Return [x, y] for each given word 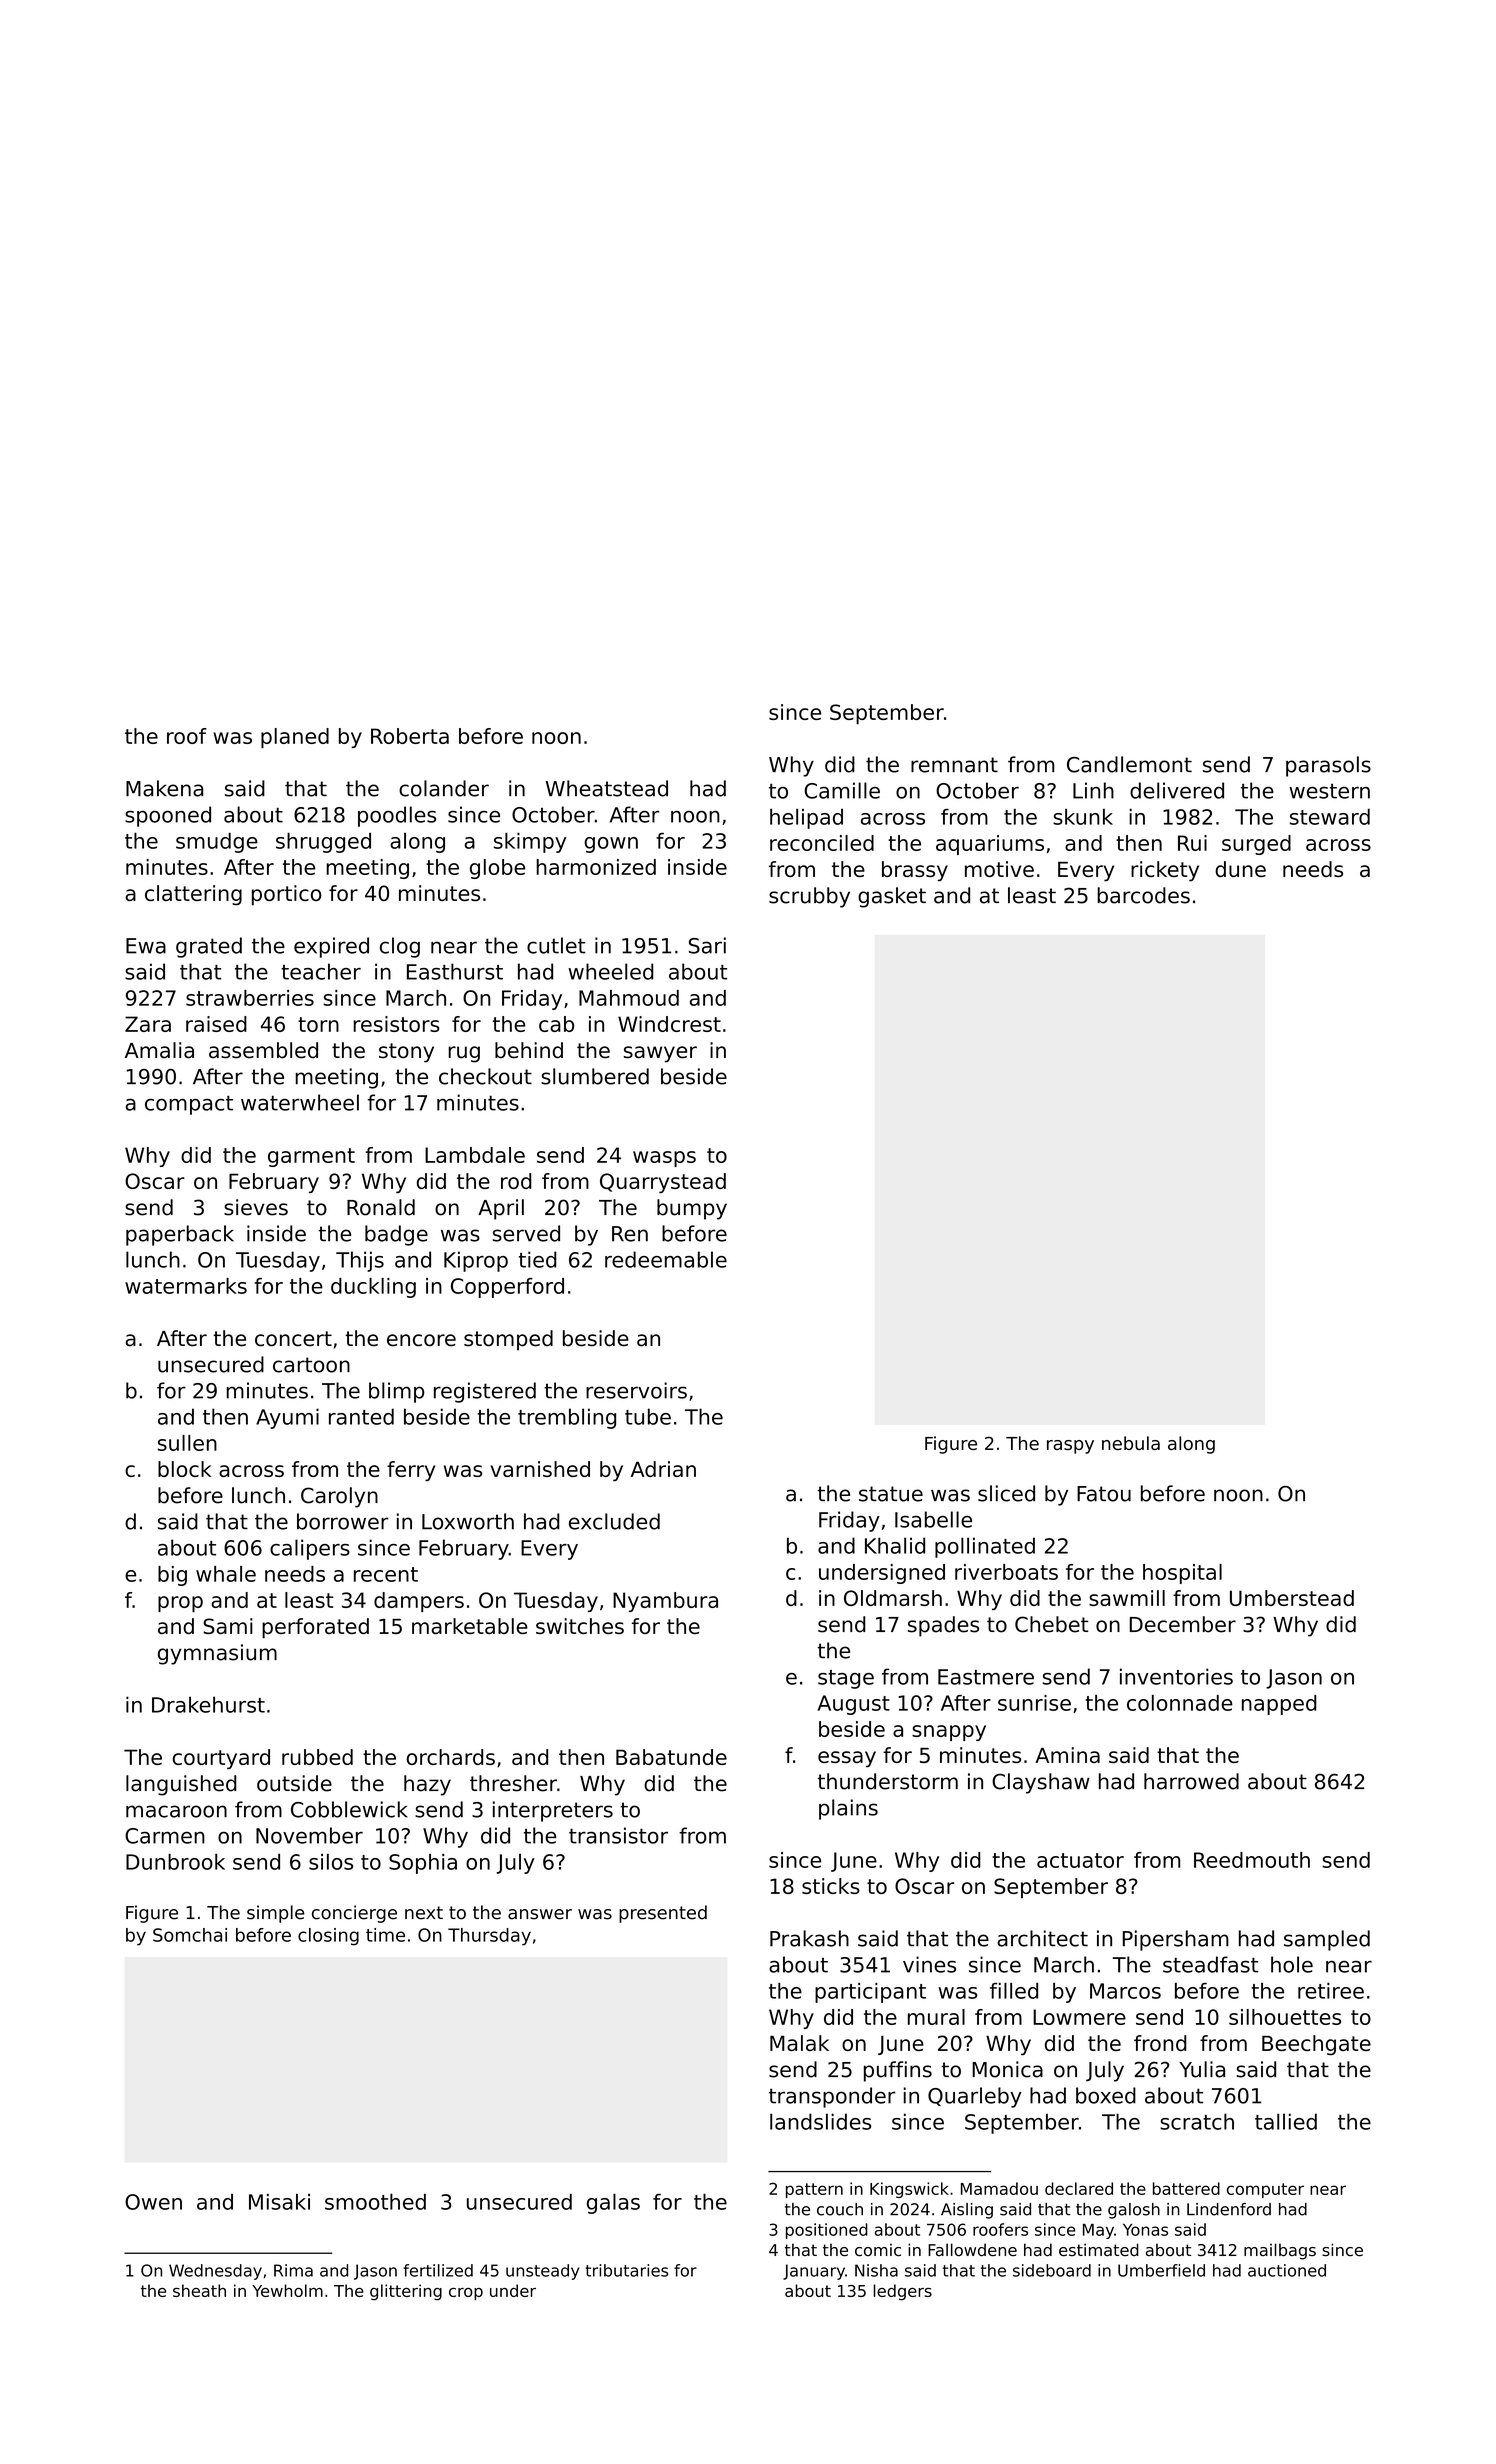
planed [295, 738]
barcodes [1143, 895]
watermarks [186, 1286]
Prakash [809, 1938]
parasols [1328, 766]
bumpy [692, 1209]
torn [318, 1024]
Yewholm [287, 2290]
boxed [1106, 2095]
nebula [1131, 1443]
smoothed [375, 2201]
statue [891, 1494]
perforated [315, 1628]
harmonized [596, 867]
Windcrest [669, 1024]
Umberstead [1292, 1598]
